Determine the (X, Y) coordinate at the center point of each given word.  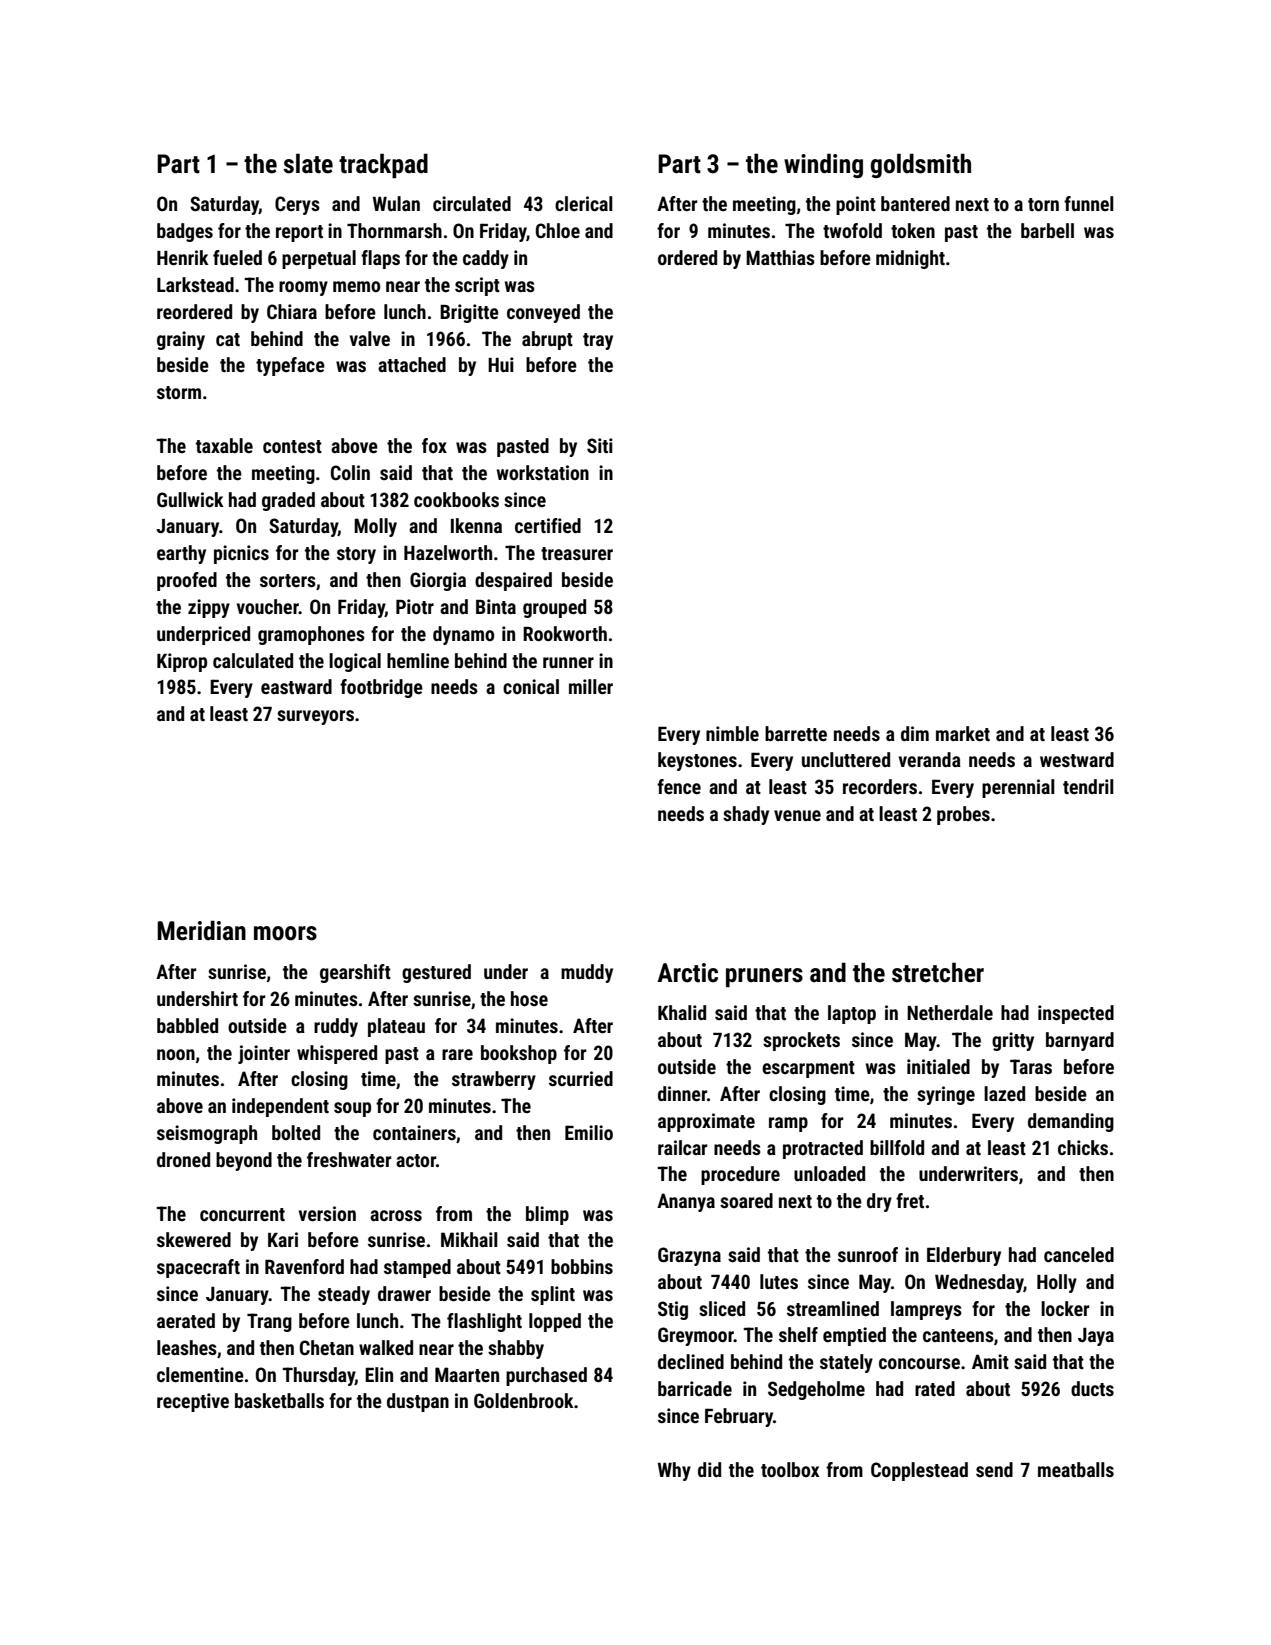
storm (179, 392)
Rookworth (565, 633)
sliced (722, 1308)
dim (915, 733)
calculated (253, 660)
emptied (854, 1336)
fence (679, 786)
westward (1077, 759)
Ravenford (304, 1266)
